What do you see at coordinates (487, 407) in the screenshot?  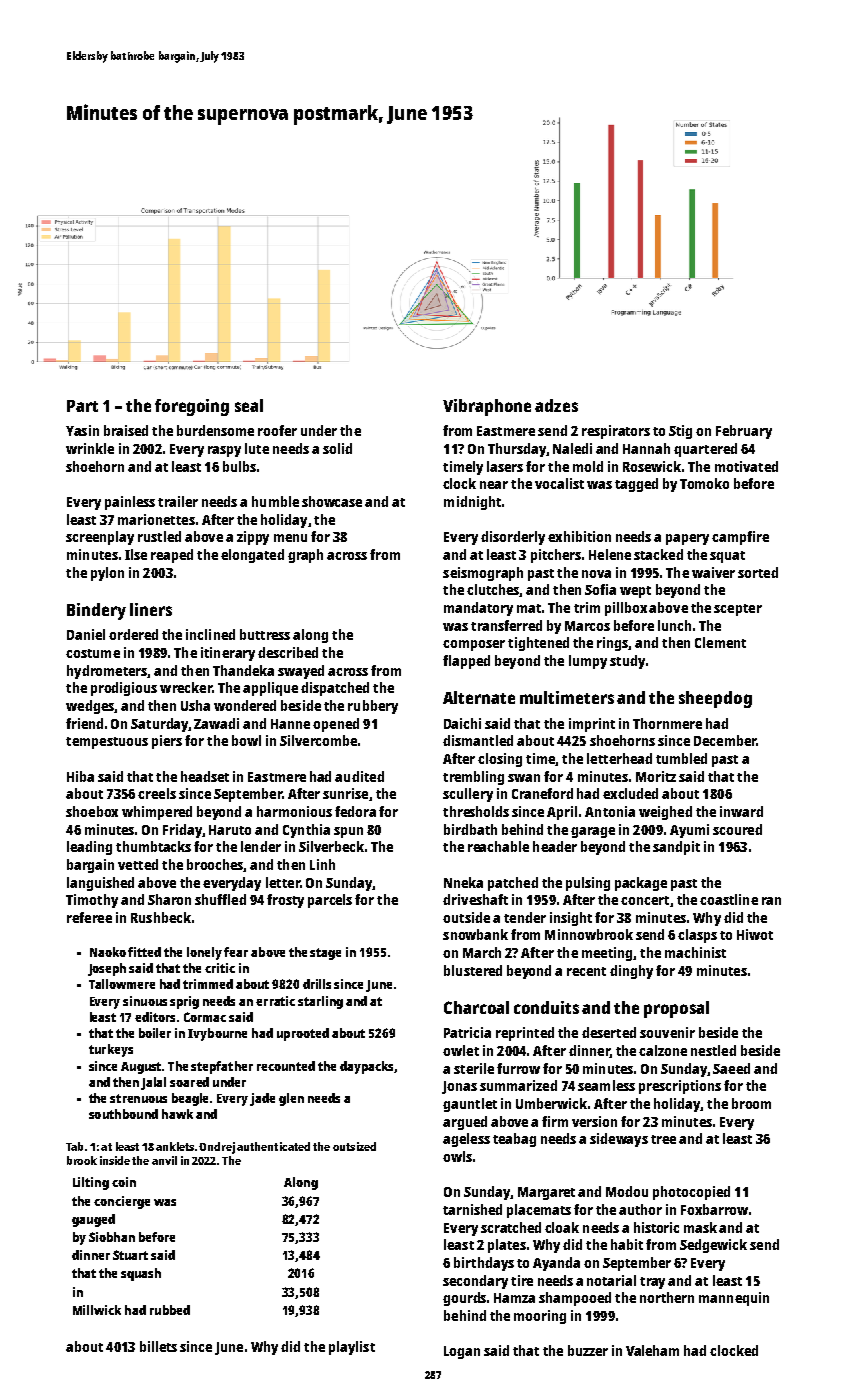 I see `Vibraphone` at bounding box center [487, 407].
